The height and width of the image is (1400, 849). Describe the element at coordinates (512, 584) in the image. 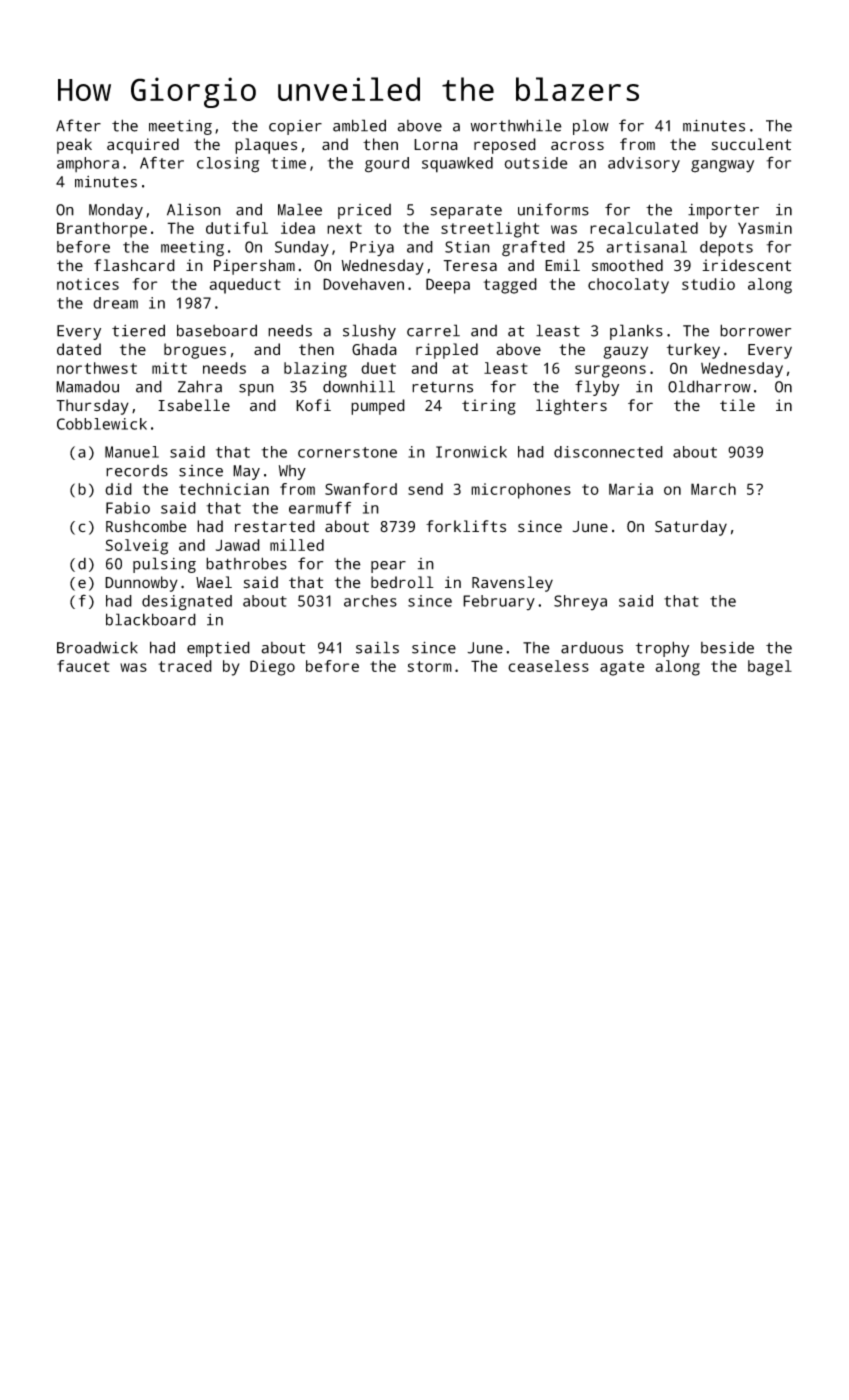

I see `Ravensley` at that location.
